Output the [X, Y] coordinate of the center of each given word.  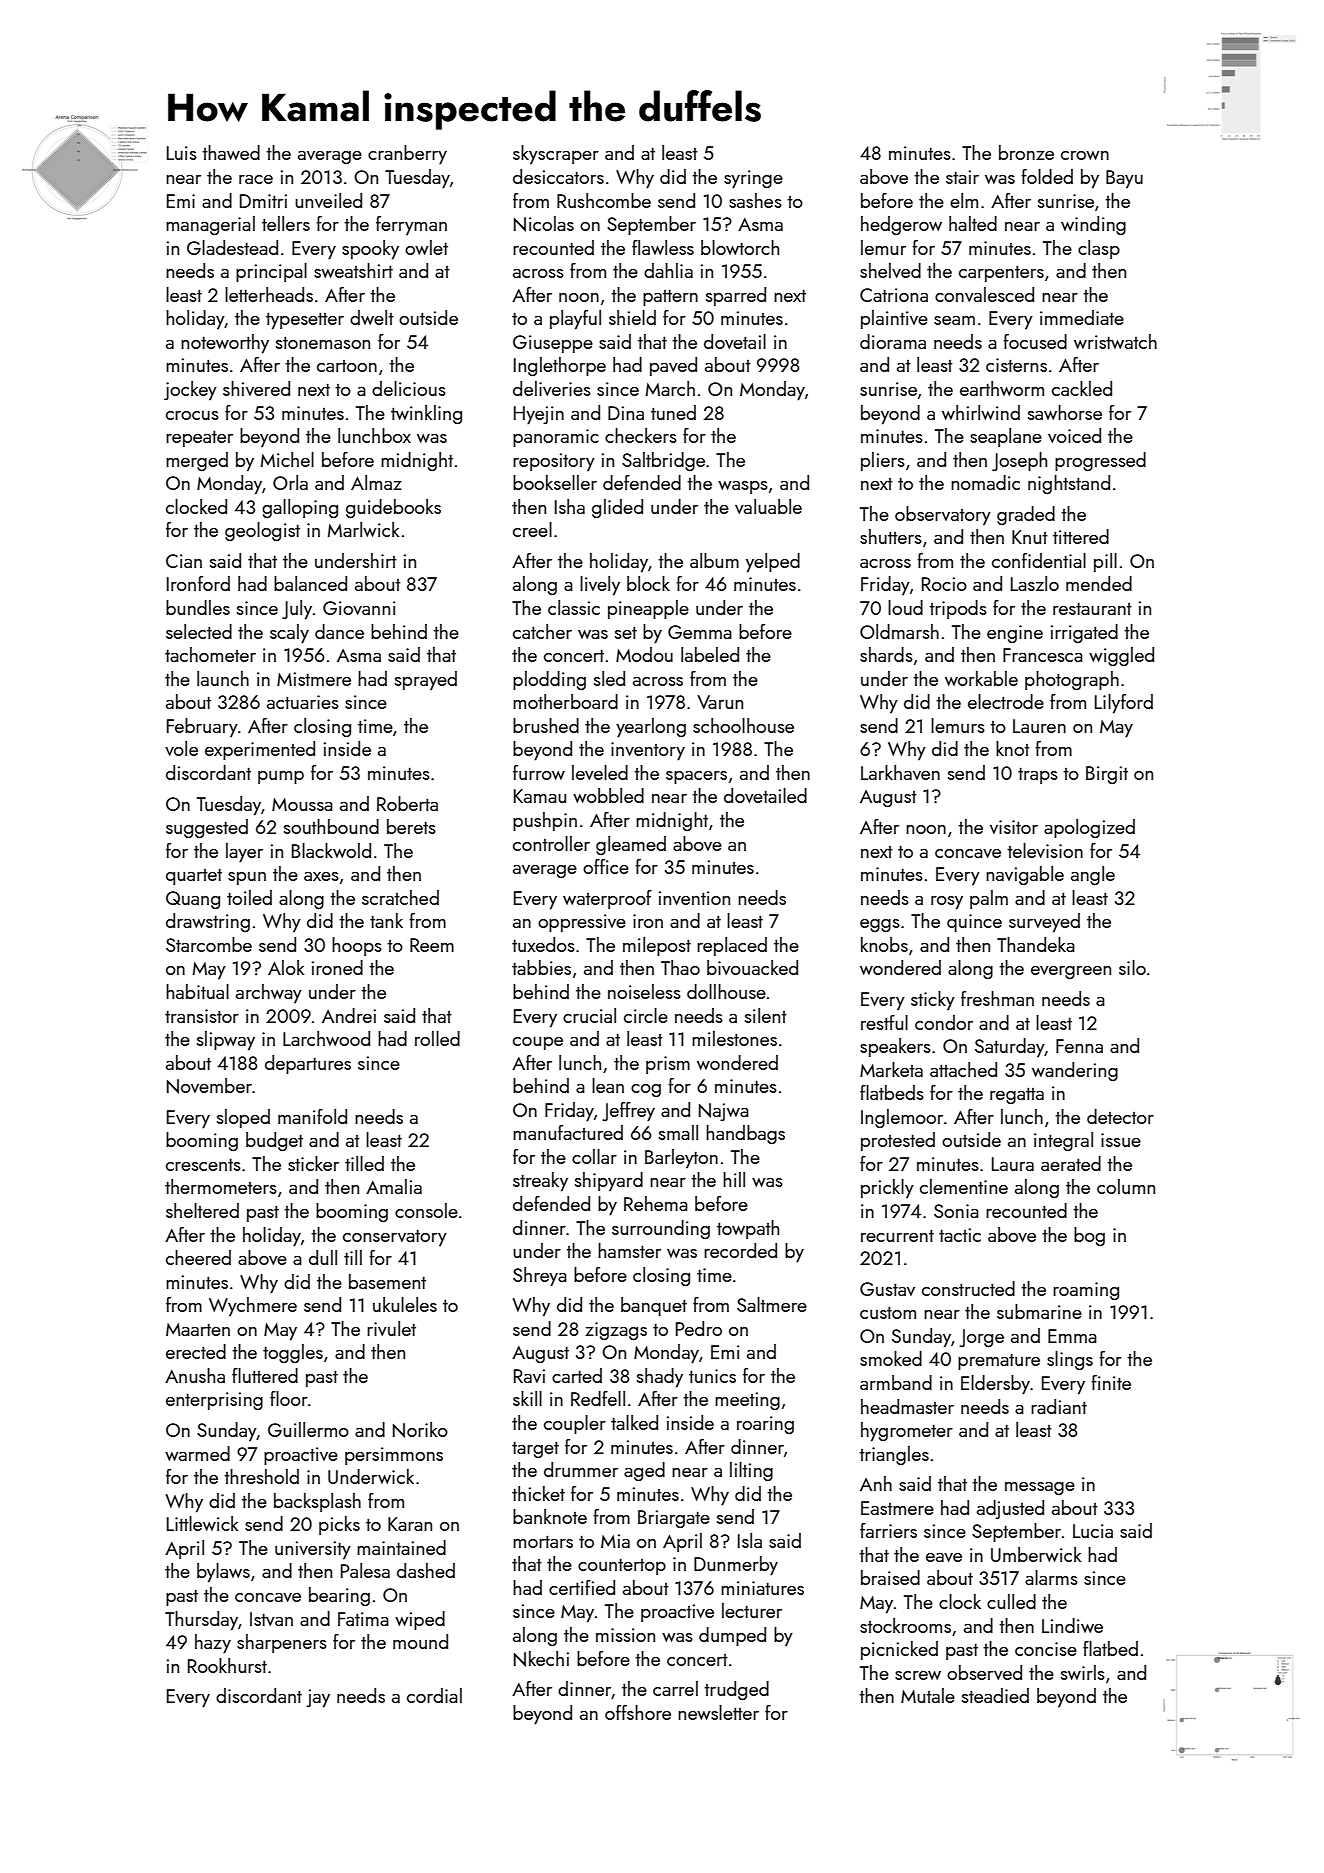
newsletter [718, 1712]
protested [898, 1141]
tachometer [210, 654]
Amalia [394, 1186]
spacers [696, 777]
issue [1121, 1140]
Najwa [724, 1112]
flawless [663, 247]
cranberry [407, 155]
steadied [995, 1695]
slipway [226, 1041]
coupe [538, 1043]
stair [962, 177]
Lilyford [1124, 704]
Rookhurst [227, 1665]
